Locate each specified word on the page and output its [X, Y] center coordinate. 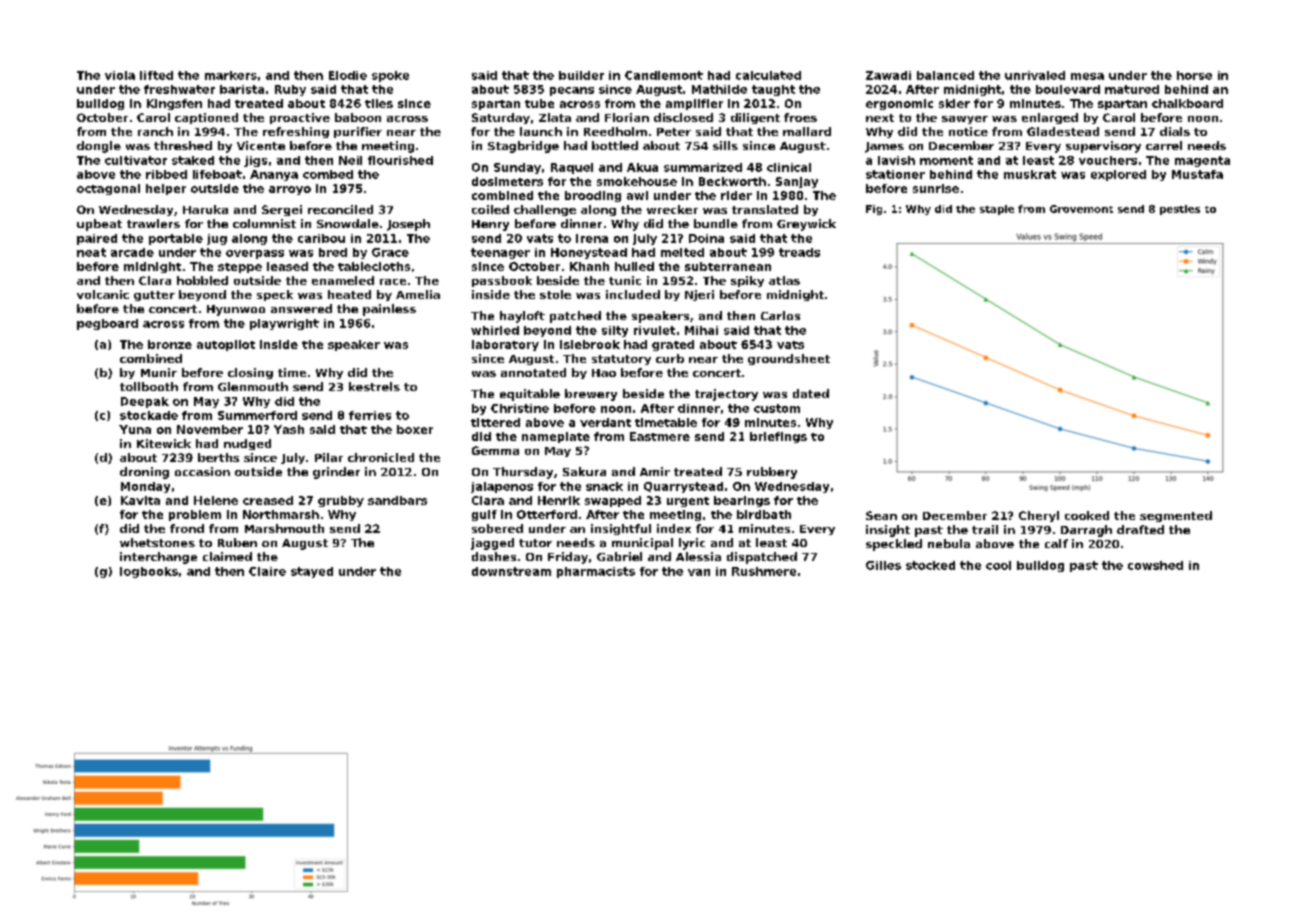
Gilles [883, 565]
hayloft [522, 317]
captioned [206, 118]
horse [1194, 75]
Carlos [780, 315]
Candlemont [664, 75]
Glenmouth [253, 386]
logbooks [149, 572]
